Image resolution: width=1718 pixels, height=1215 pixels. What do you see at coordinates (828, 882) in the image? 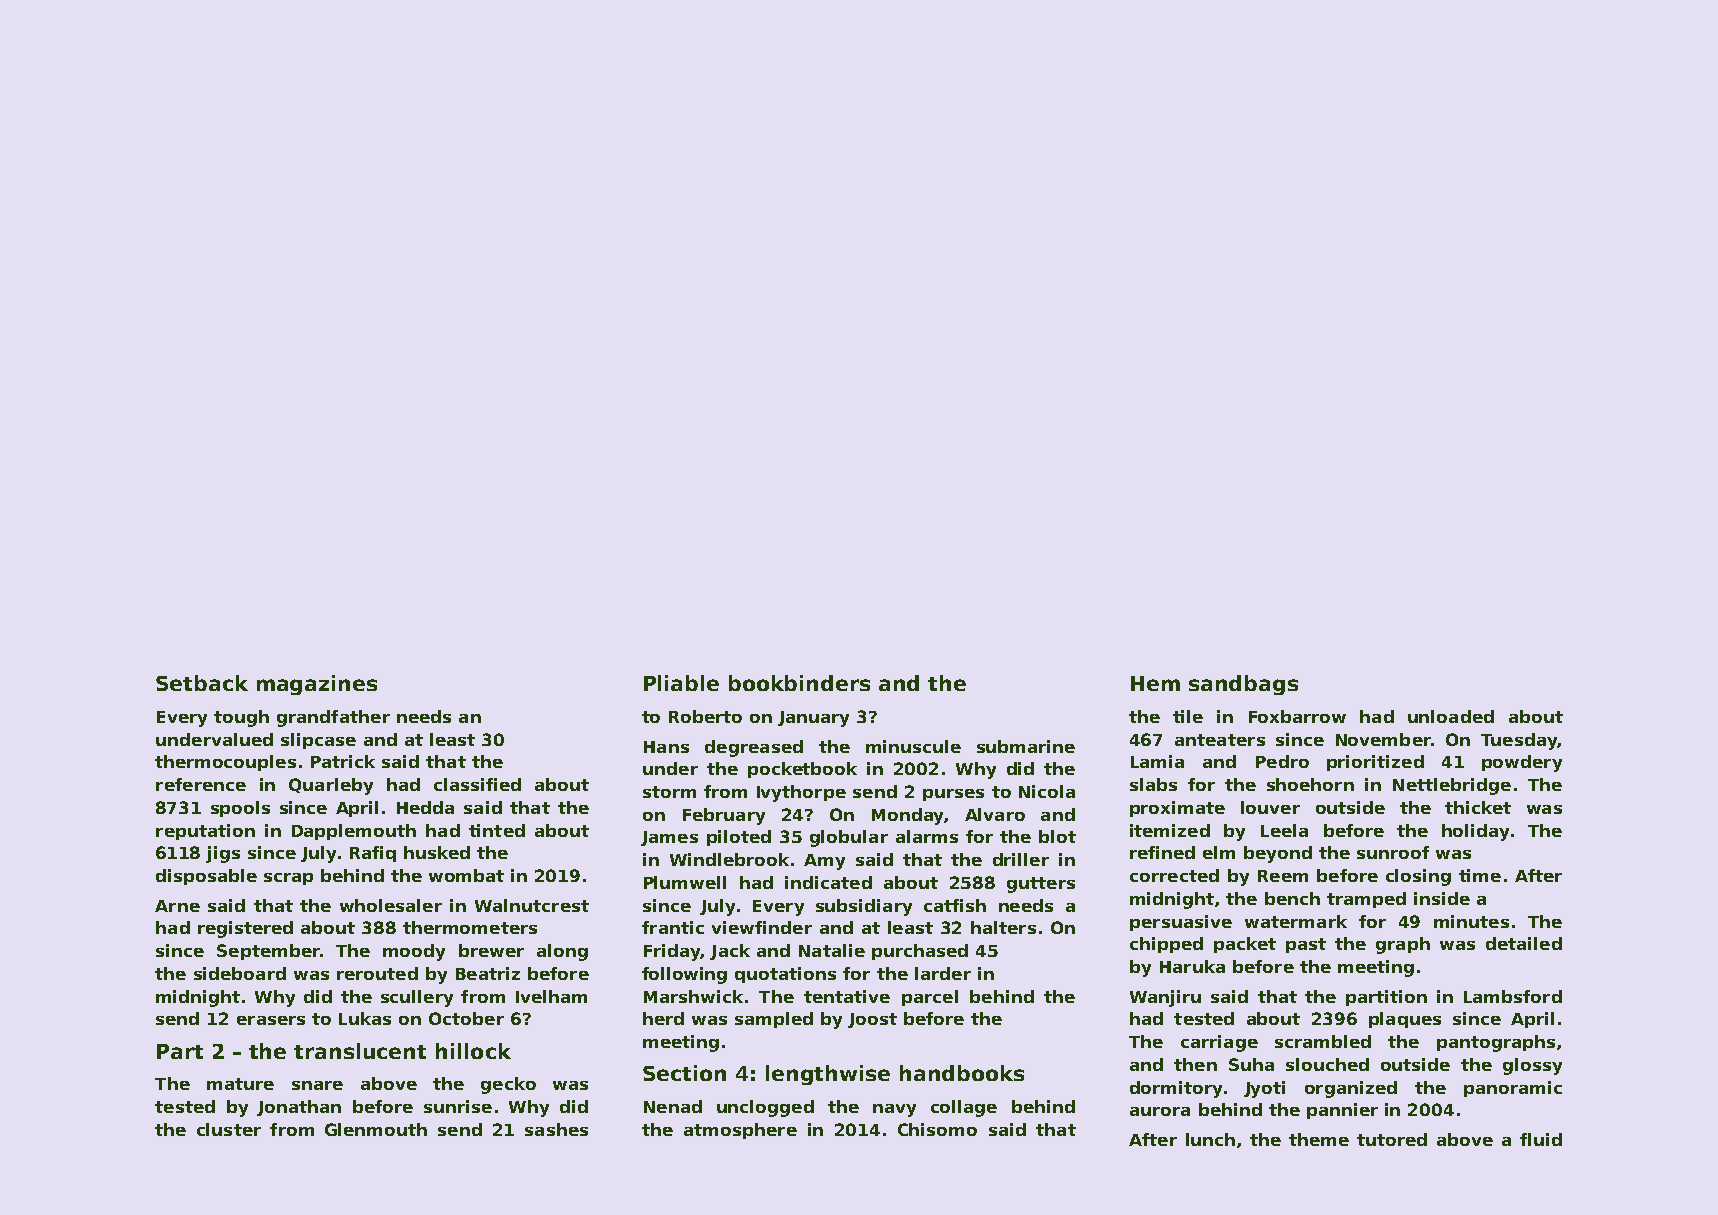
I see `indicated` at bounding box center [828, 882].
